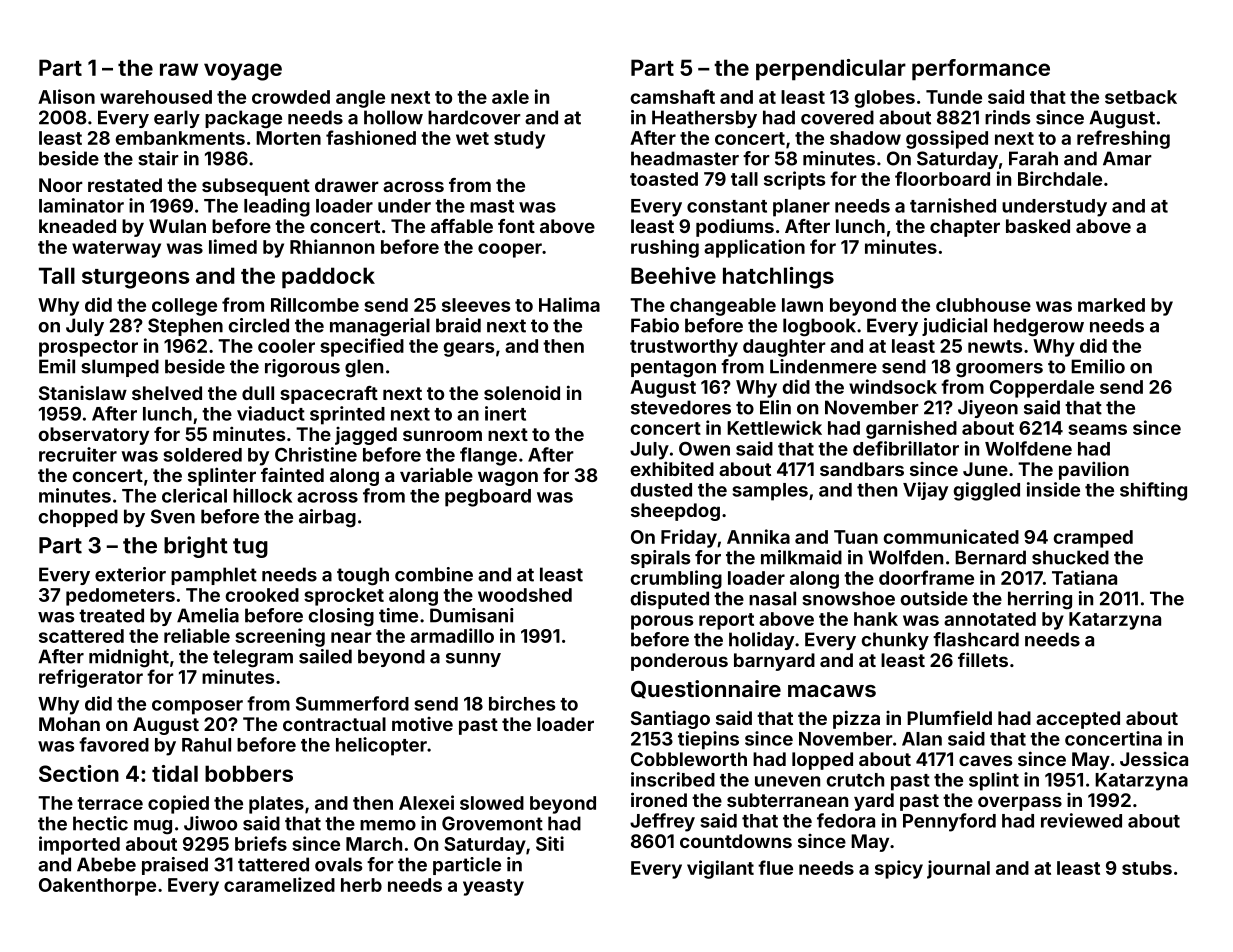 Image resolution: width=1233 pixels, height=952 pixels. What do you see at coordinates (361, 885) in the screenshot?
I see `herb` at bounding box center [361, 885].
